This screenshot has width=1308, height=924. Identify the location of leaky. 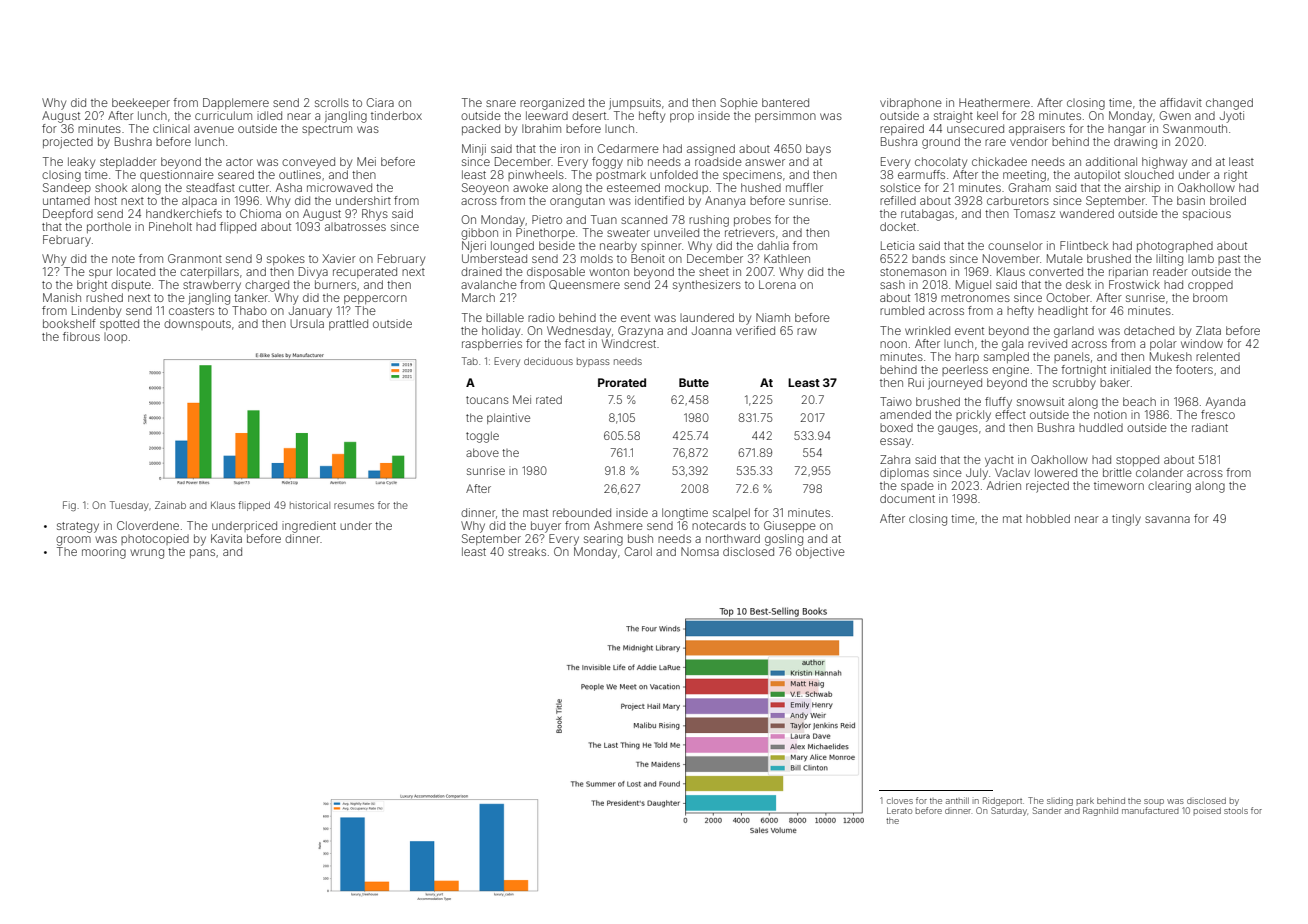
(81, 163).
